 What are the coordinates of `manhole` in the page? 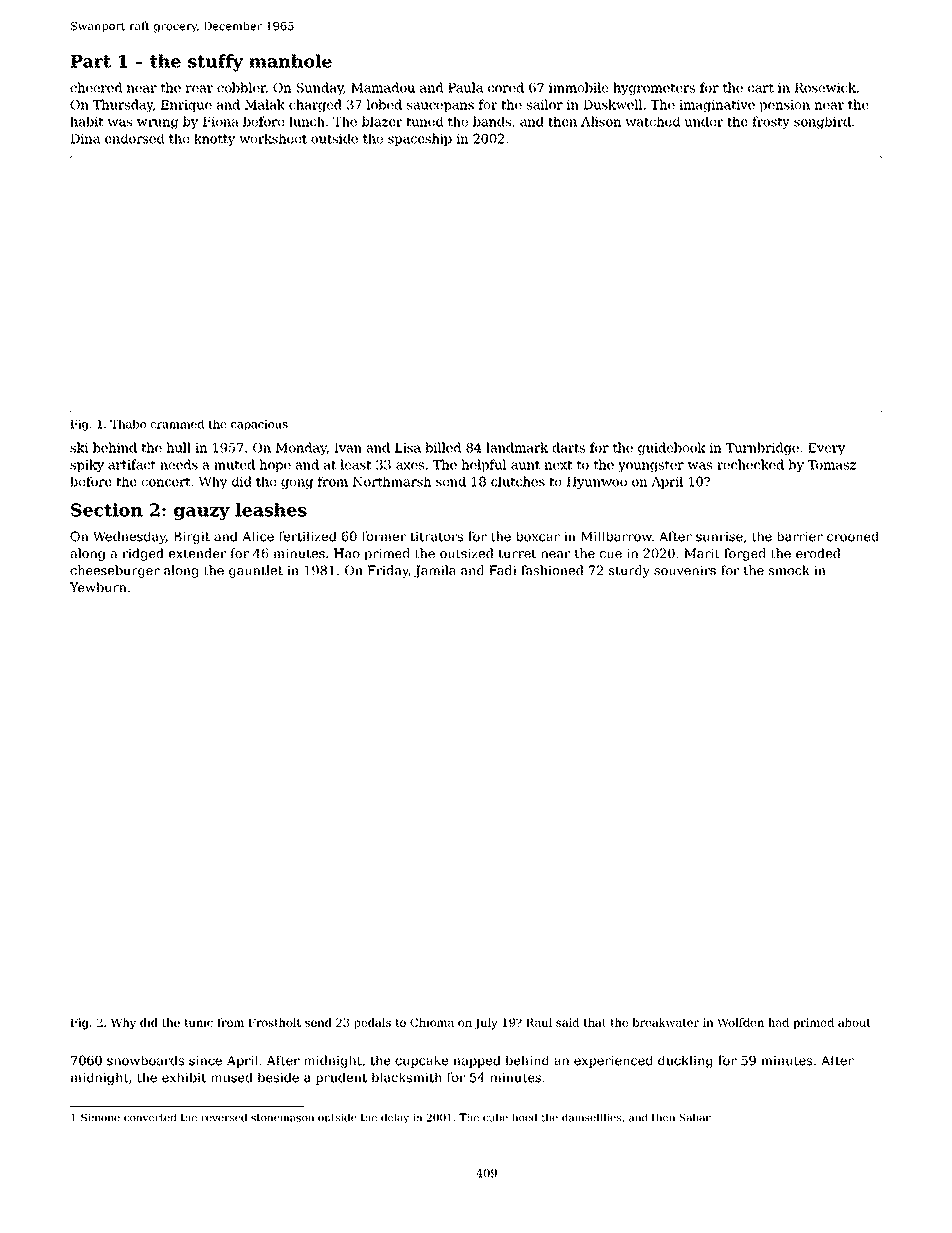 It's located at (290, 61).
